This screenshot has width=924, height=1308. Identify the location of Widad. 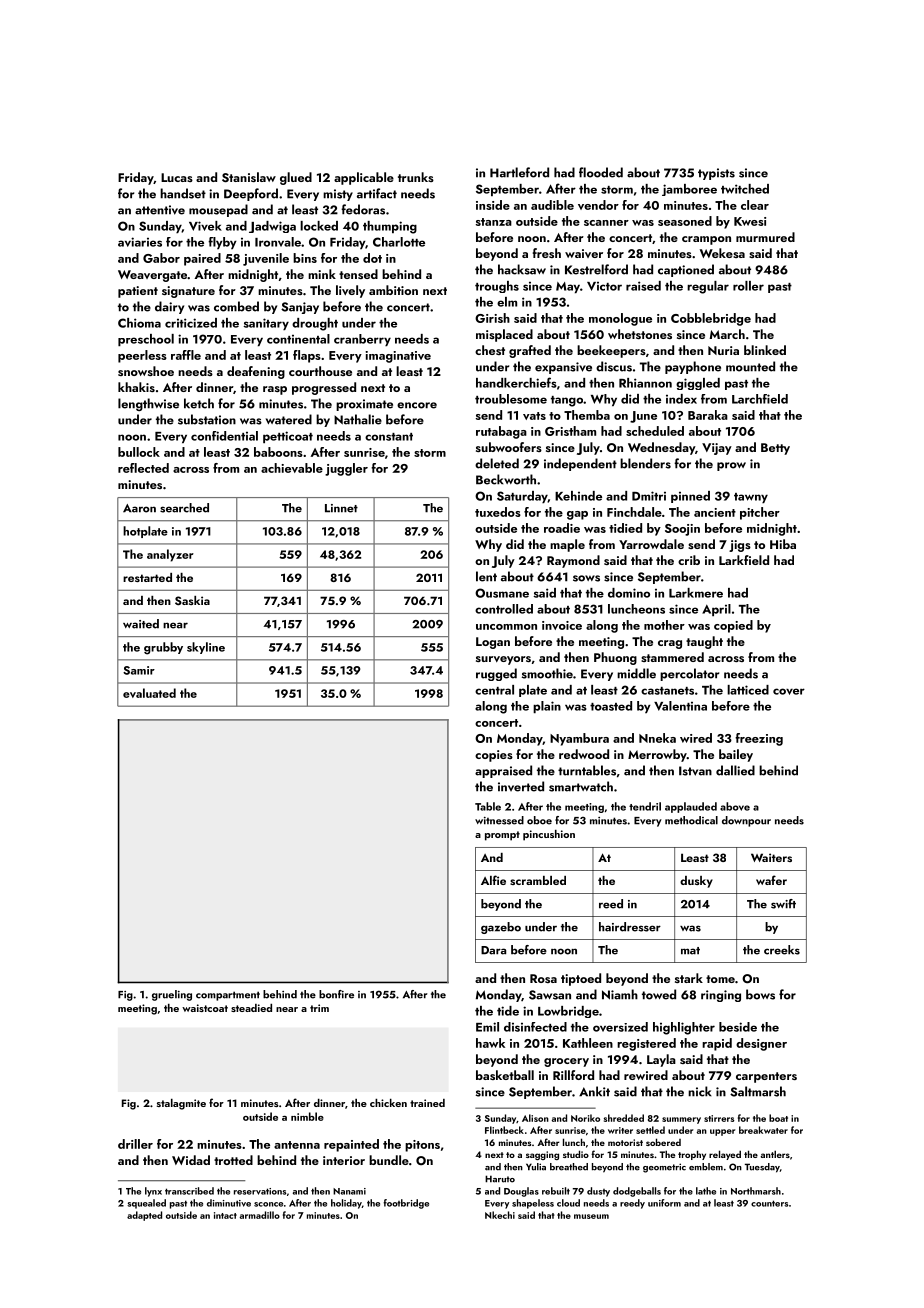
(191, 1160).
